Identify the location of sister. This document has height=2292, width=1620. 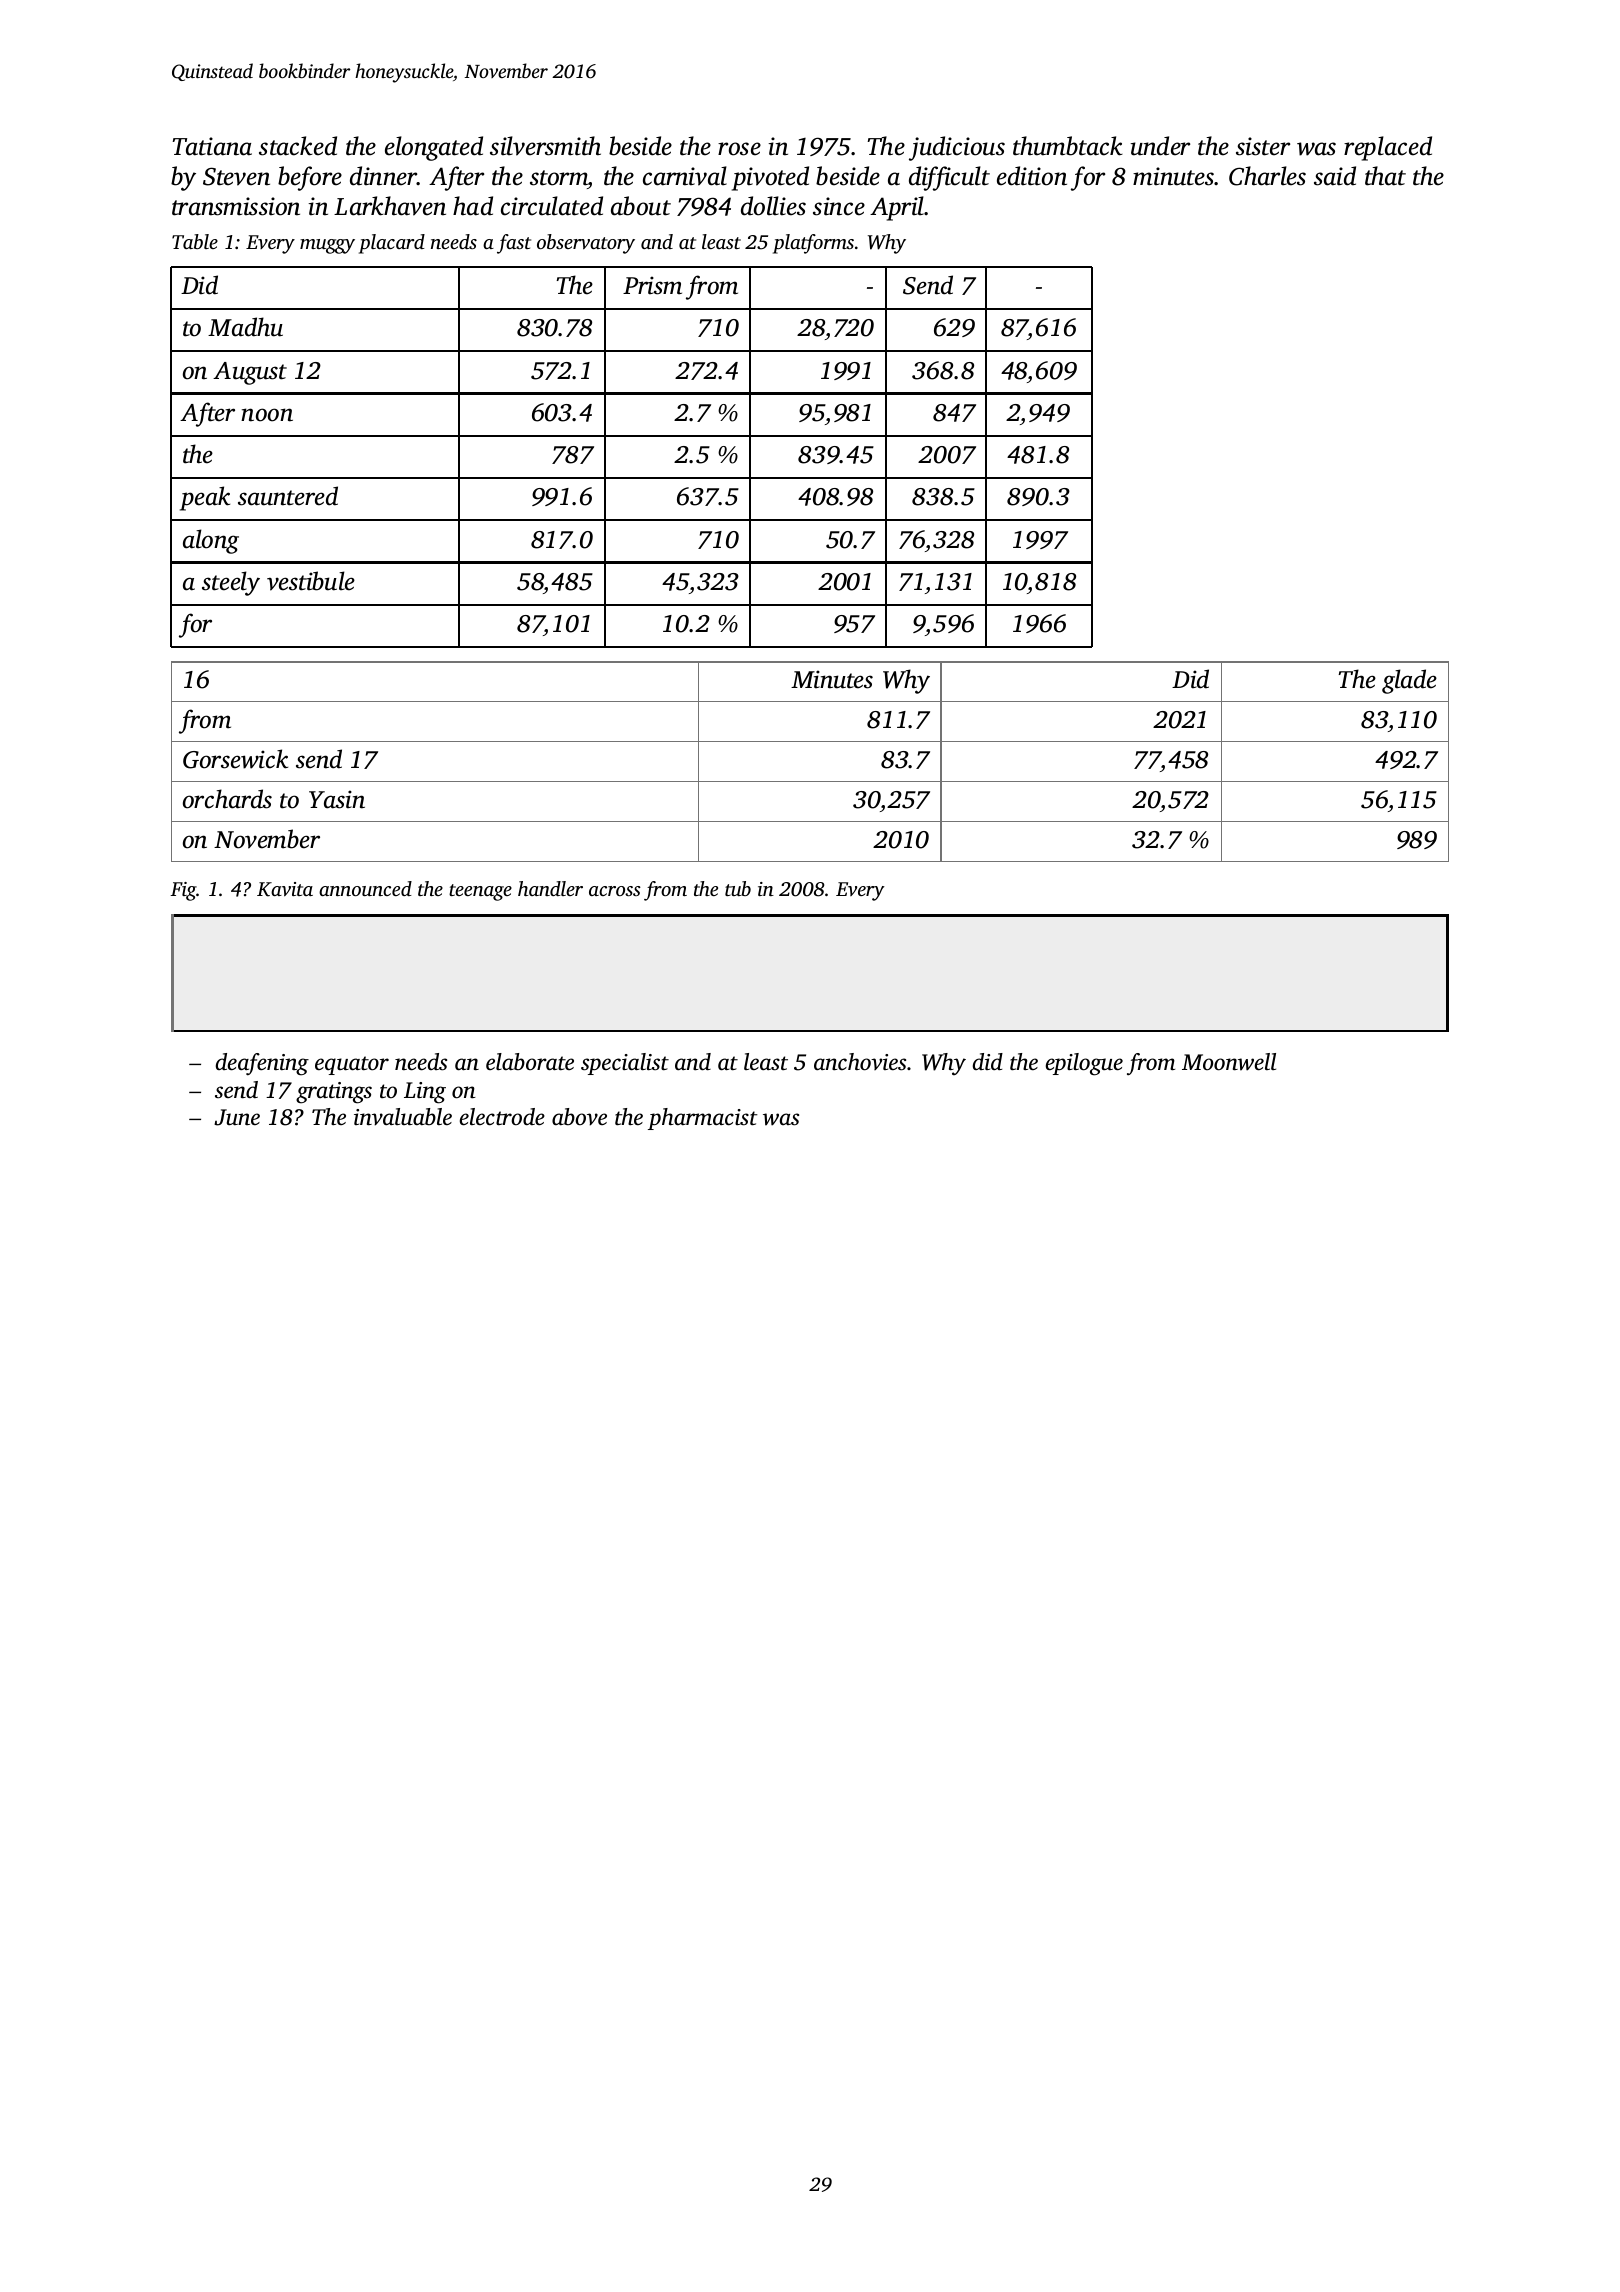
(1263, 146).
